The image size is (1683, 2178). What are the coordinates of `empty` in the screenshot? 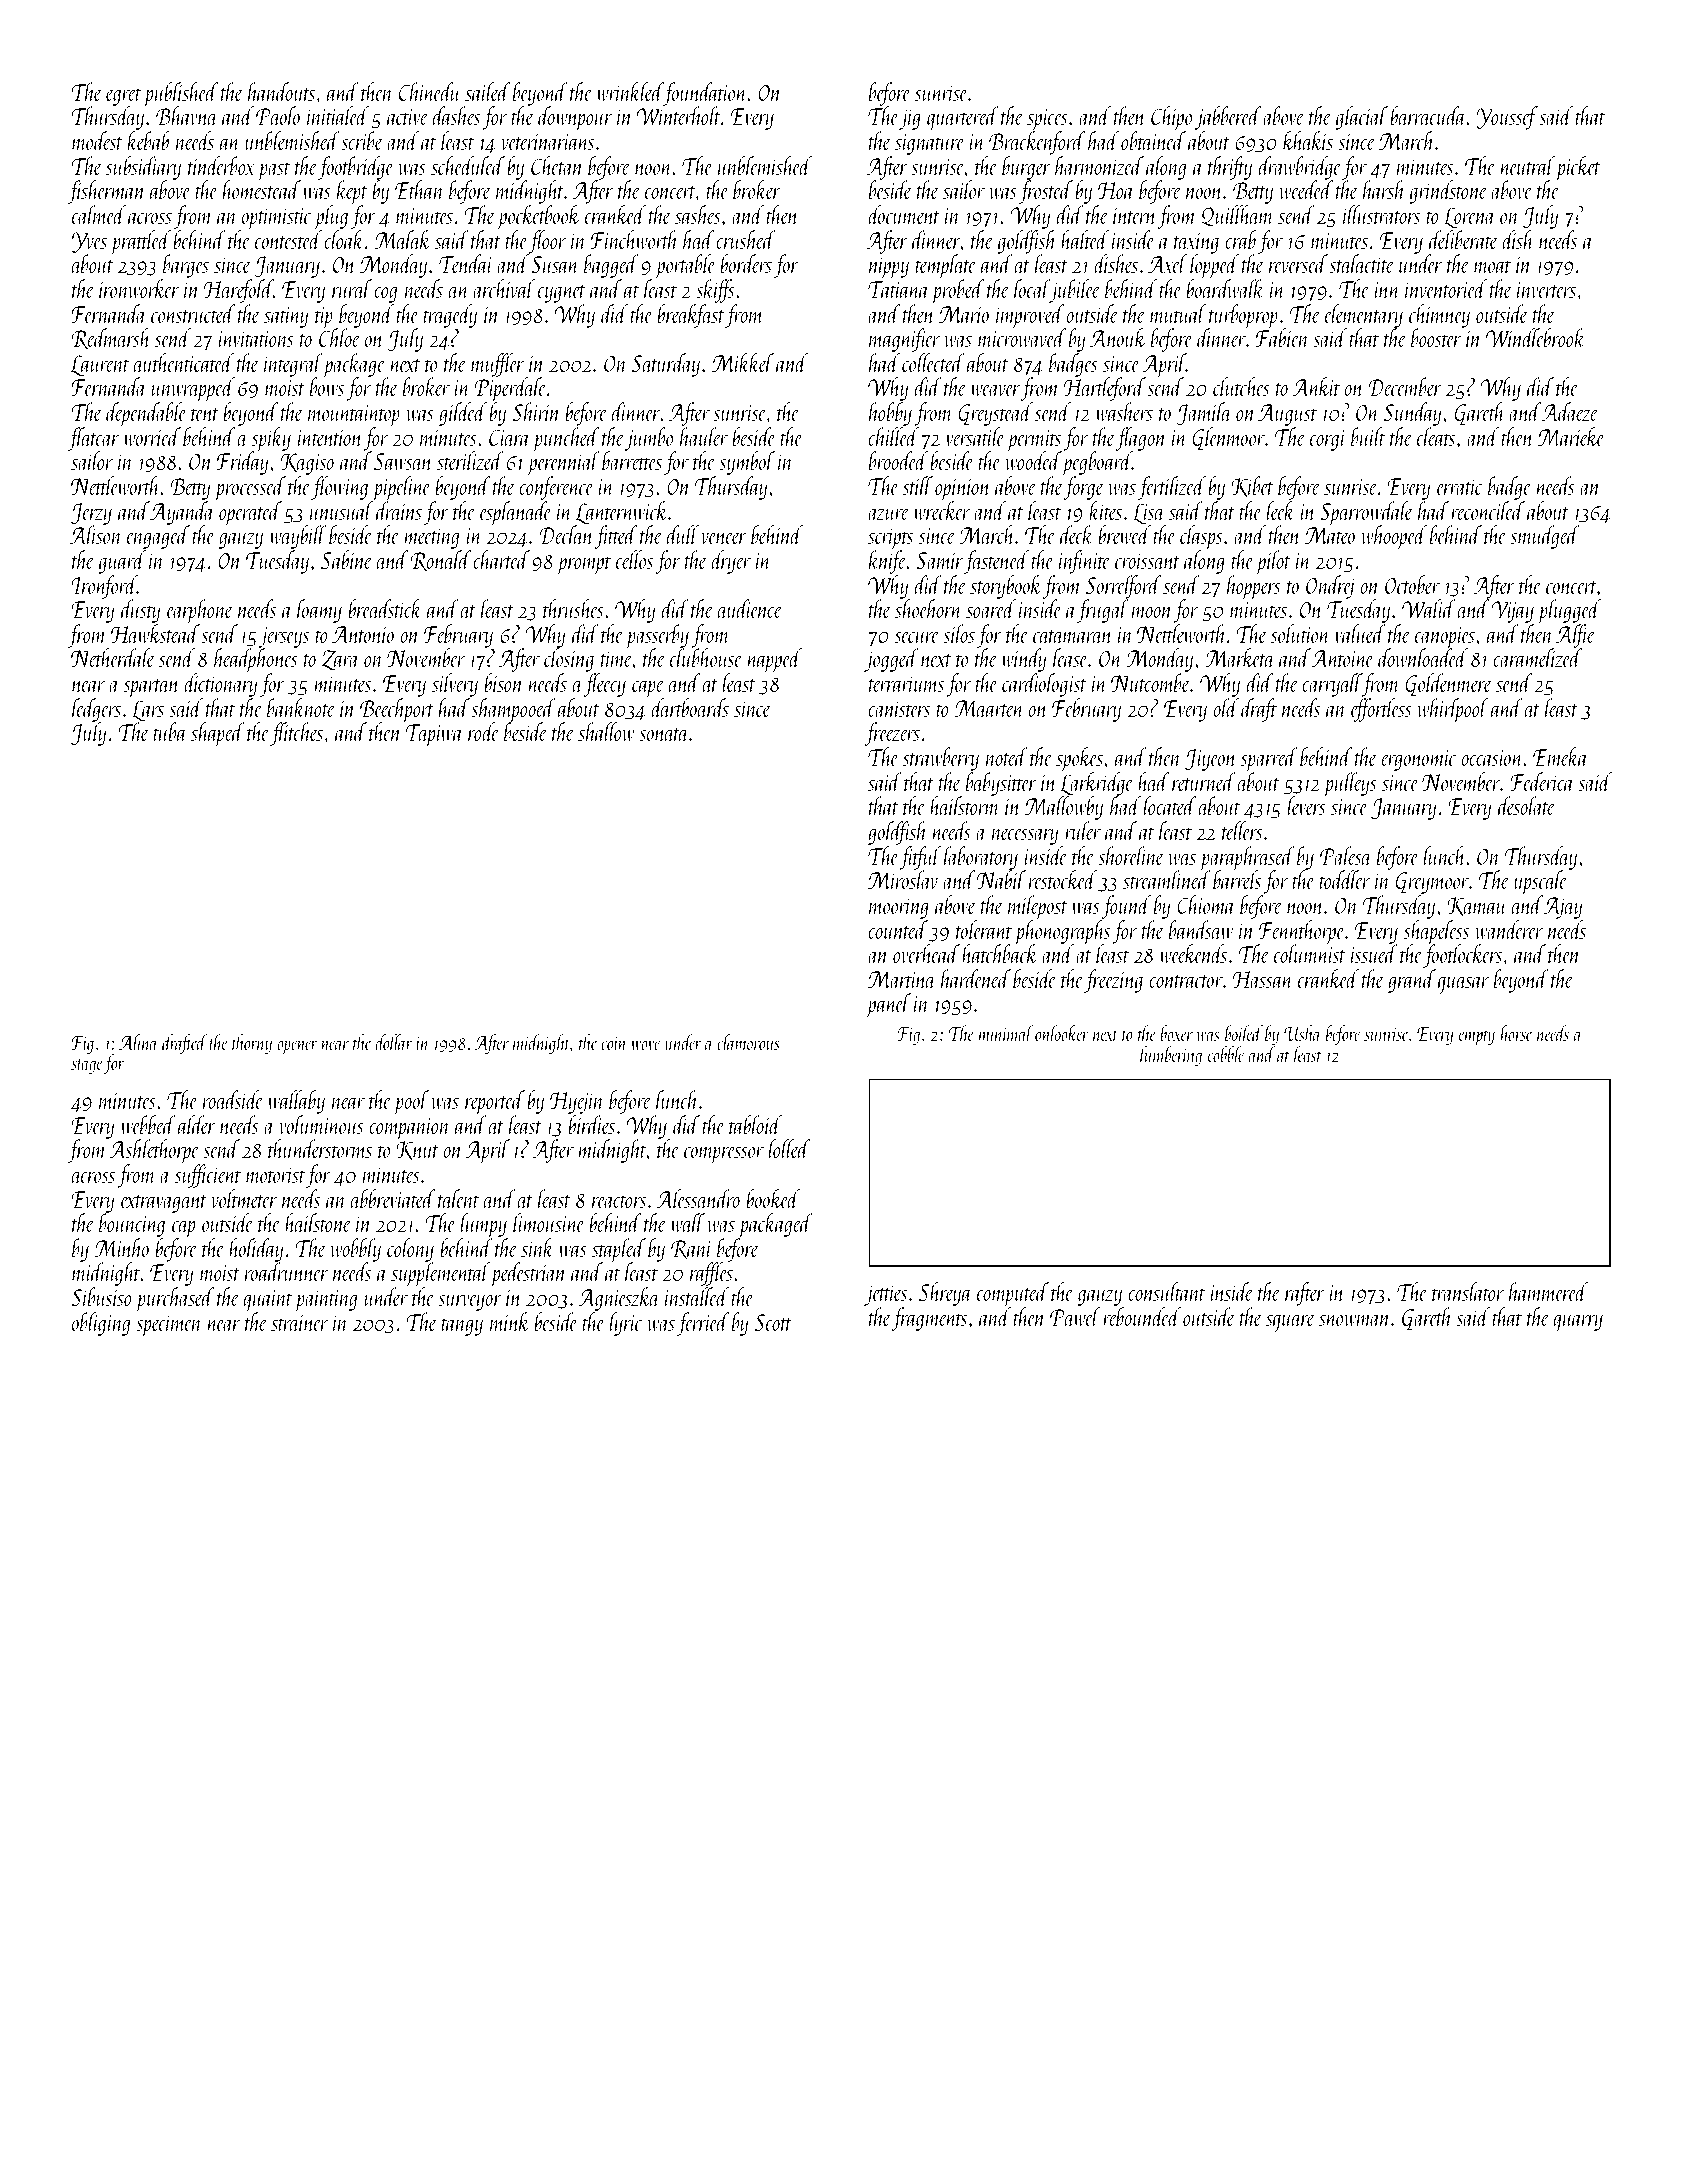 It's located at (1477, 1037).
